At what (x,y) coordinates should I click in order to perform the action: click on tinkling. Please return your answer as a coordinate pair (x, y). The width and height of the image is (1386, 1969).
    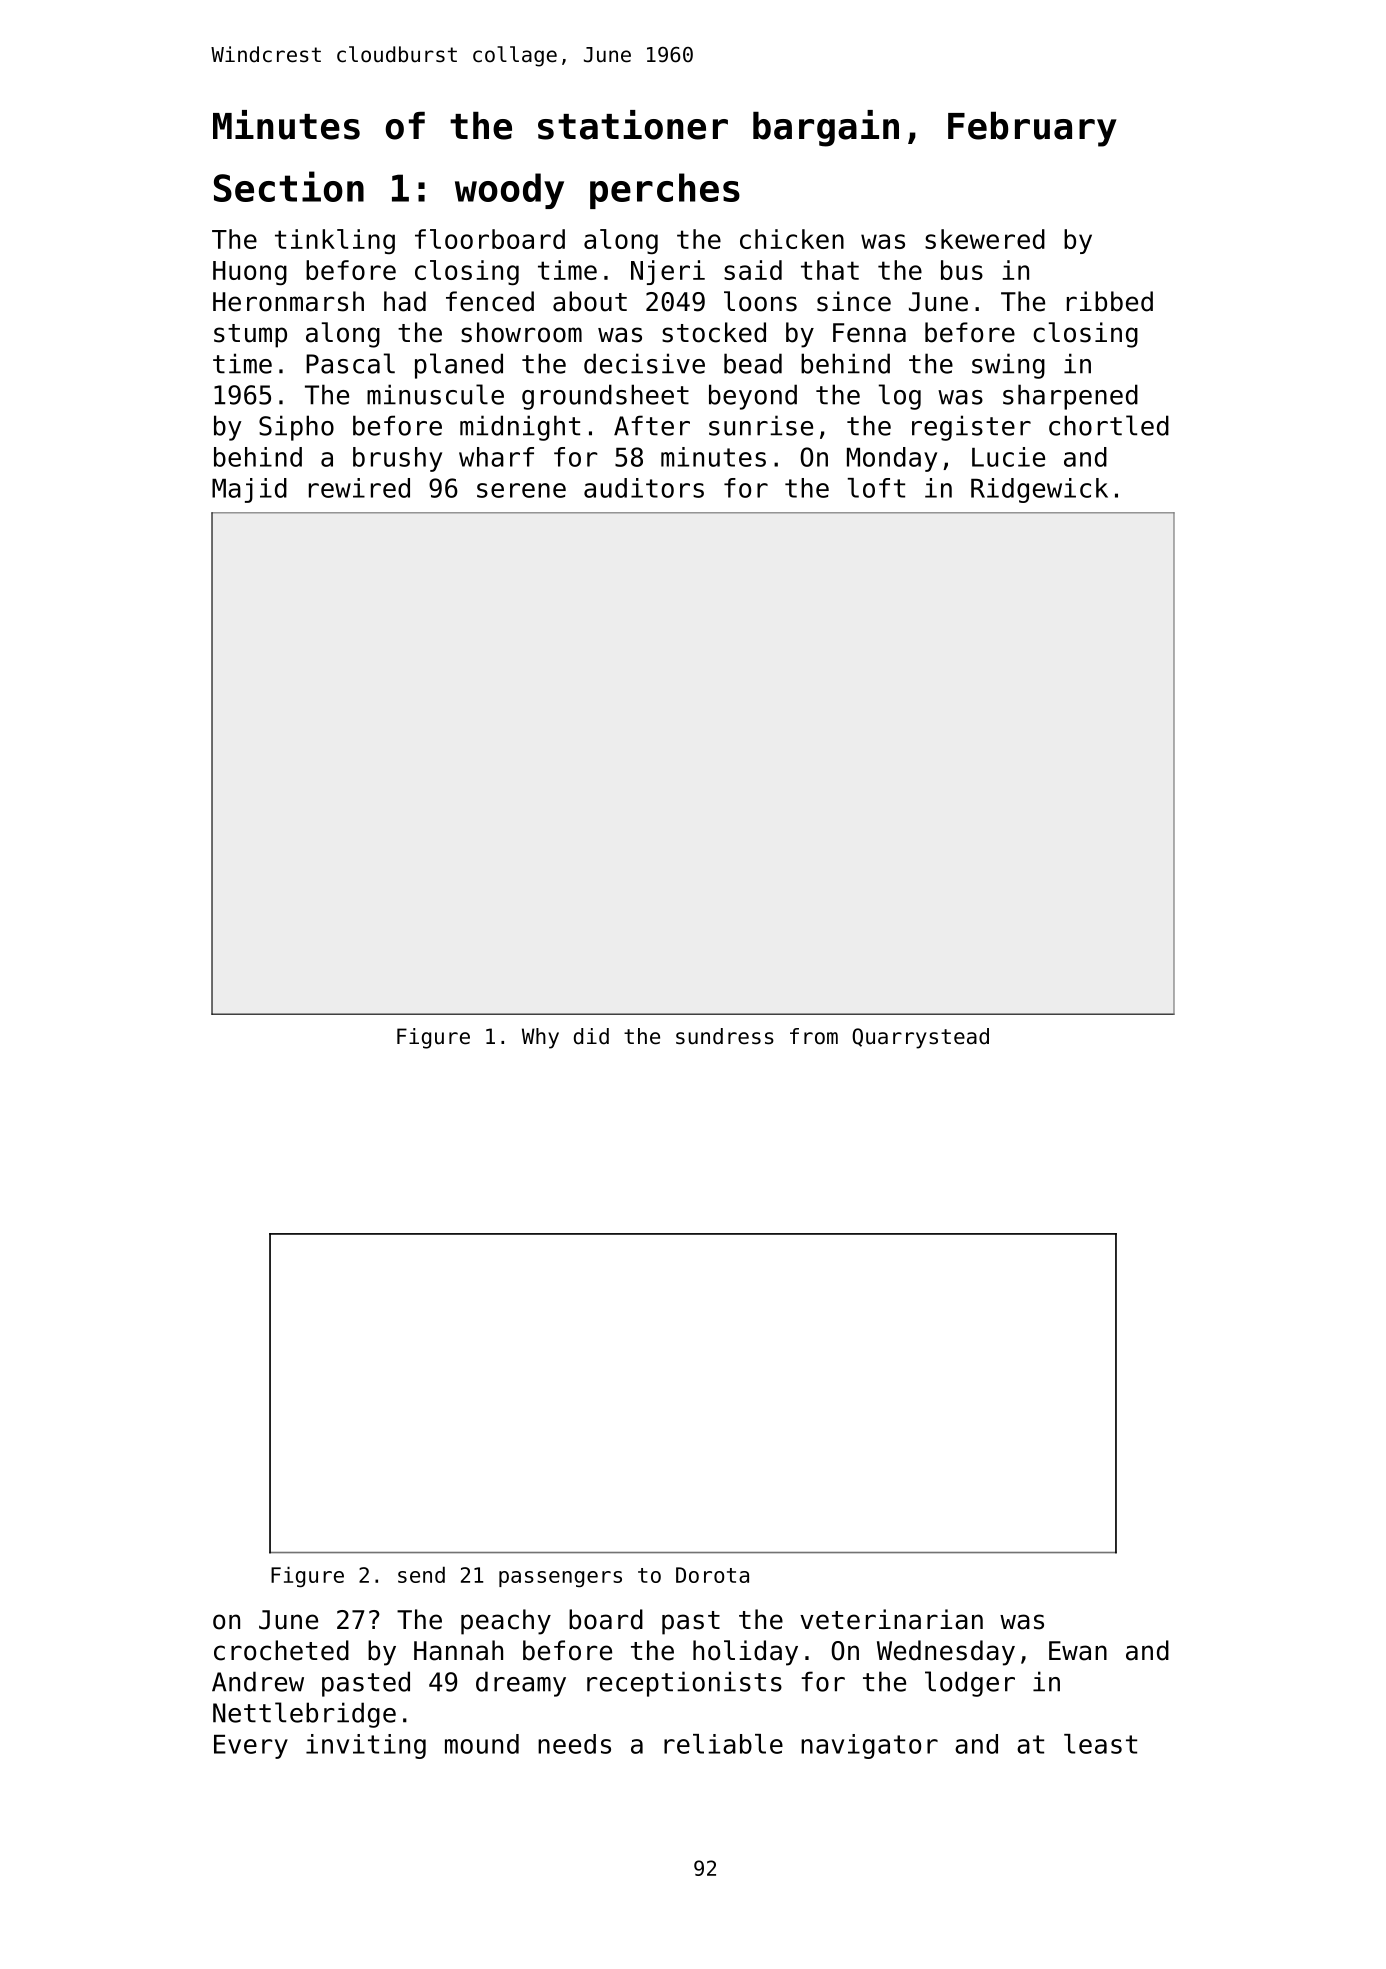
    Looking at the image, I should click on (335, 241).
